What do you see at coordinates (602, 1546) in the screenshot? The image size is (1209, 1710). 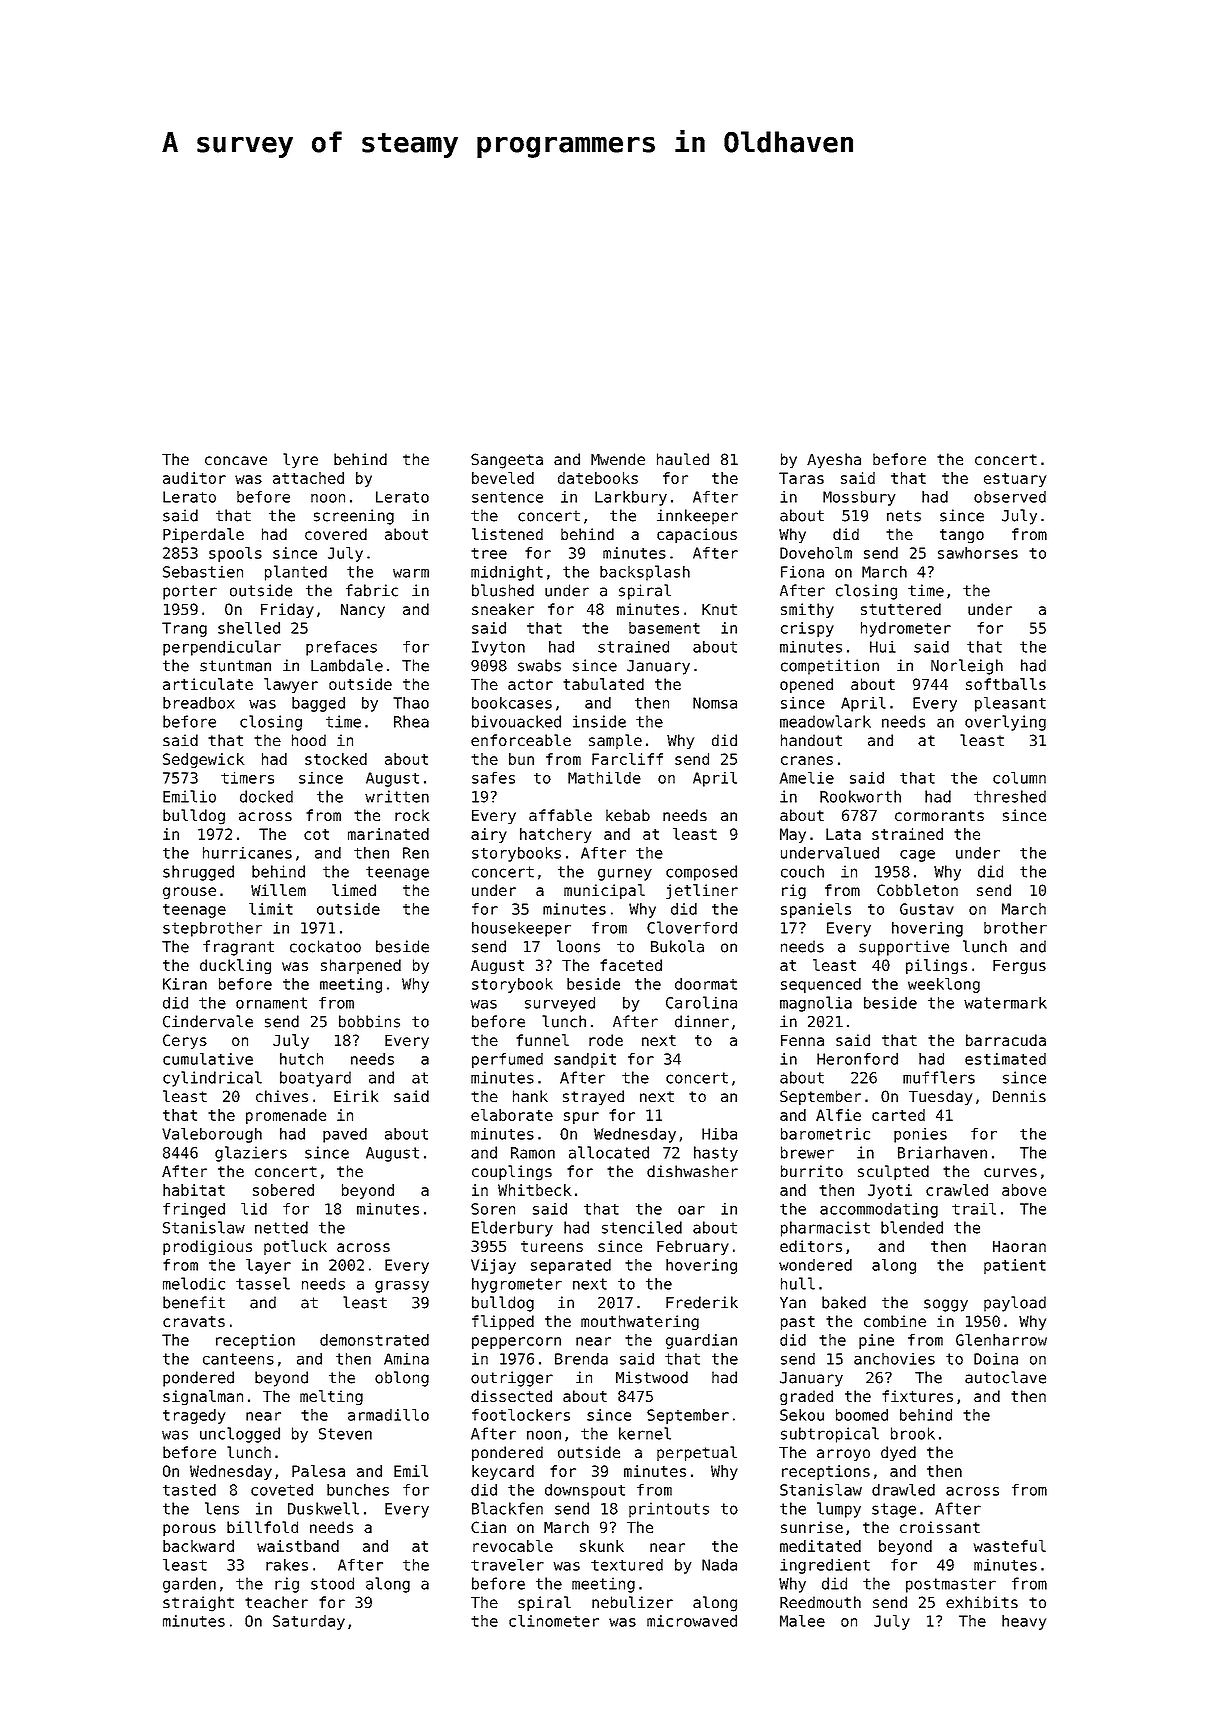 I see `skunk` at bounding box center [602, 1546].
